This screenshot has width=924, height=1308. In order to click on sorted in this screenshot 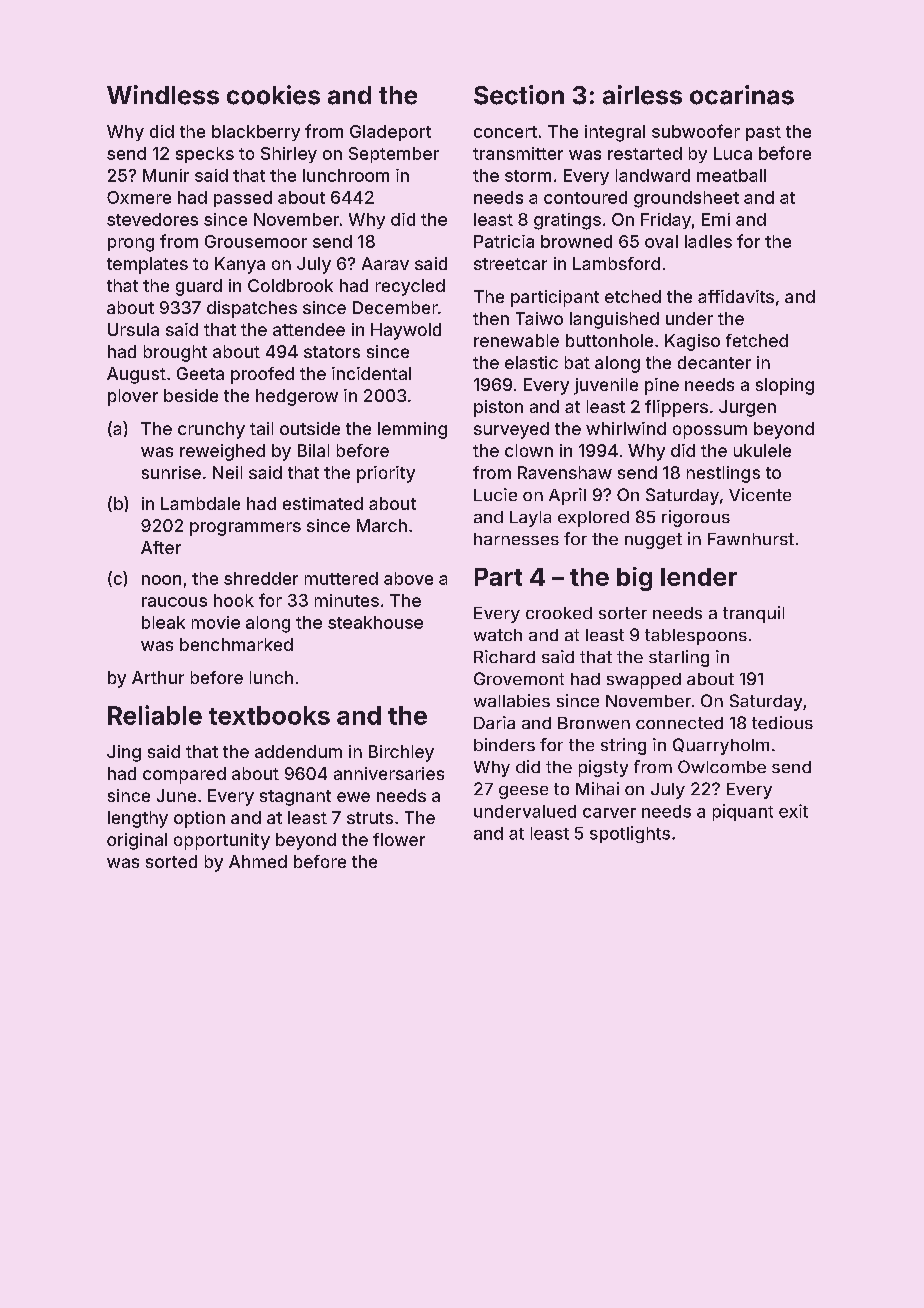, I will do `click(171, 861)`.
